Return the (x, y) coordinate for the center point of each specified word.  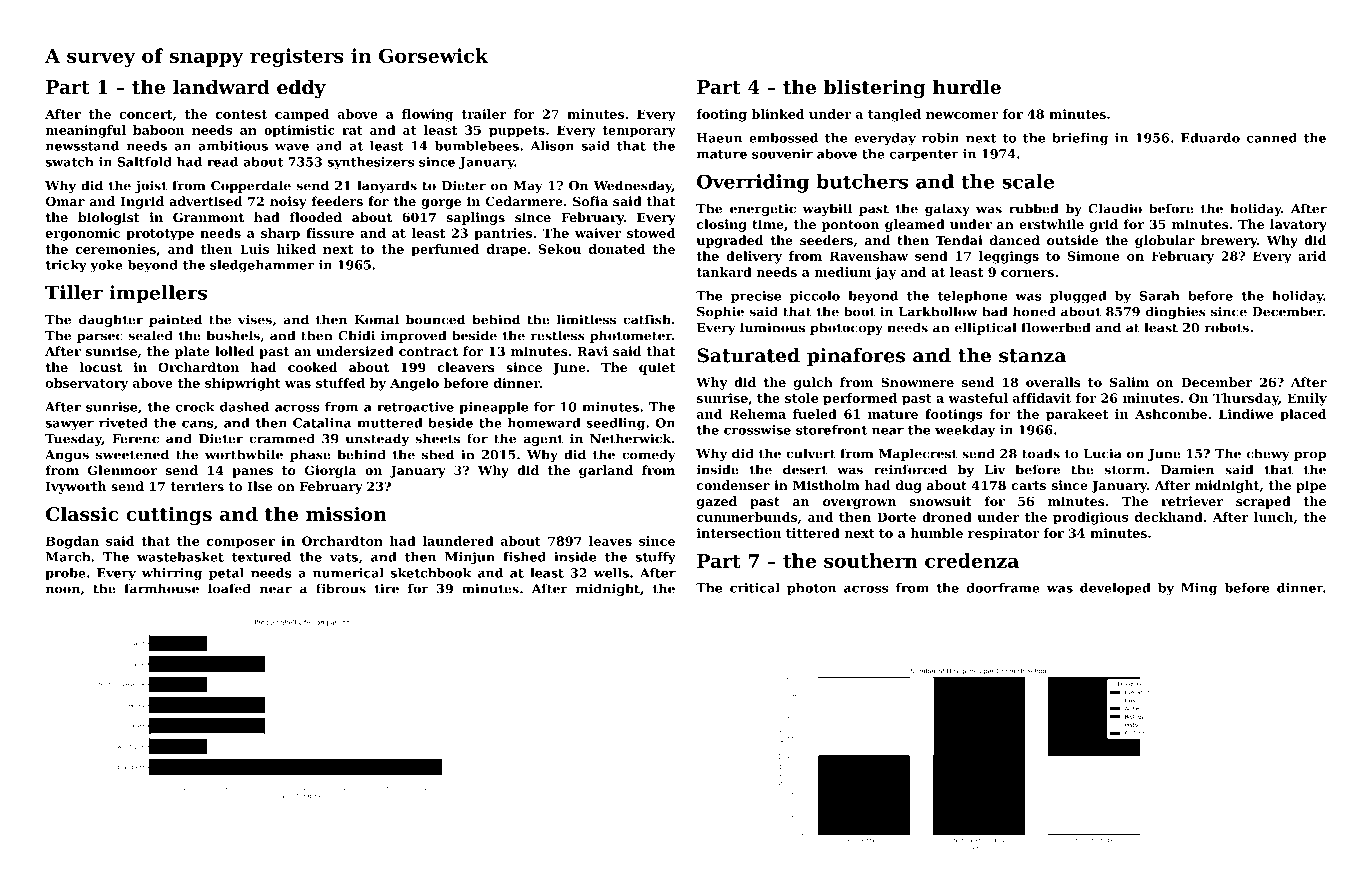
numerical (348, 573)
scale (1028, 181)
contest (241, 114)
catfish (647, 319)
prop (1310, 456)
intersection (739, 533)
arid (1312, 256)
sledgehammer (262, 266)
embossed (783, 138)
